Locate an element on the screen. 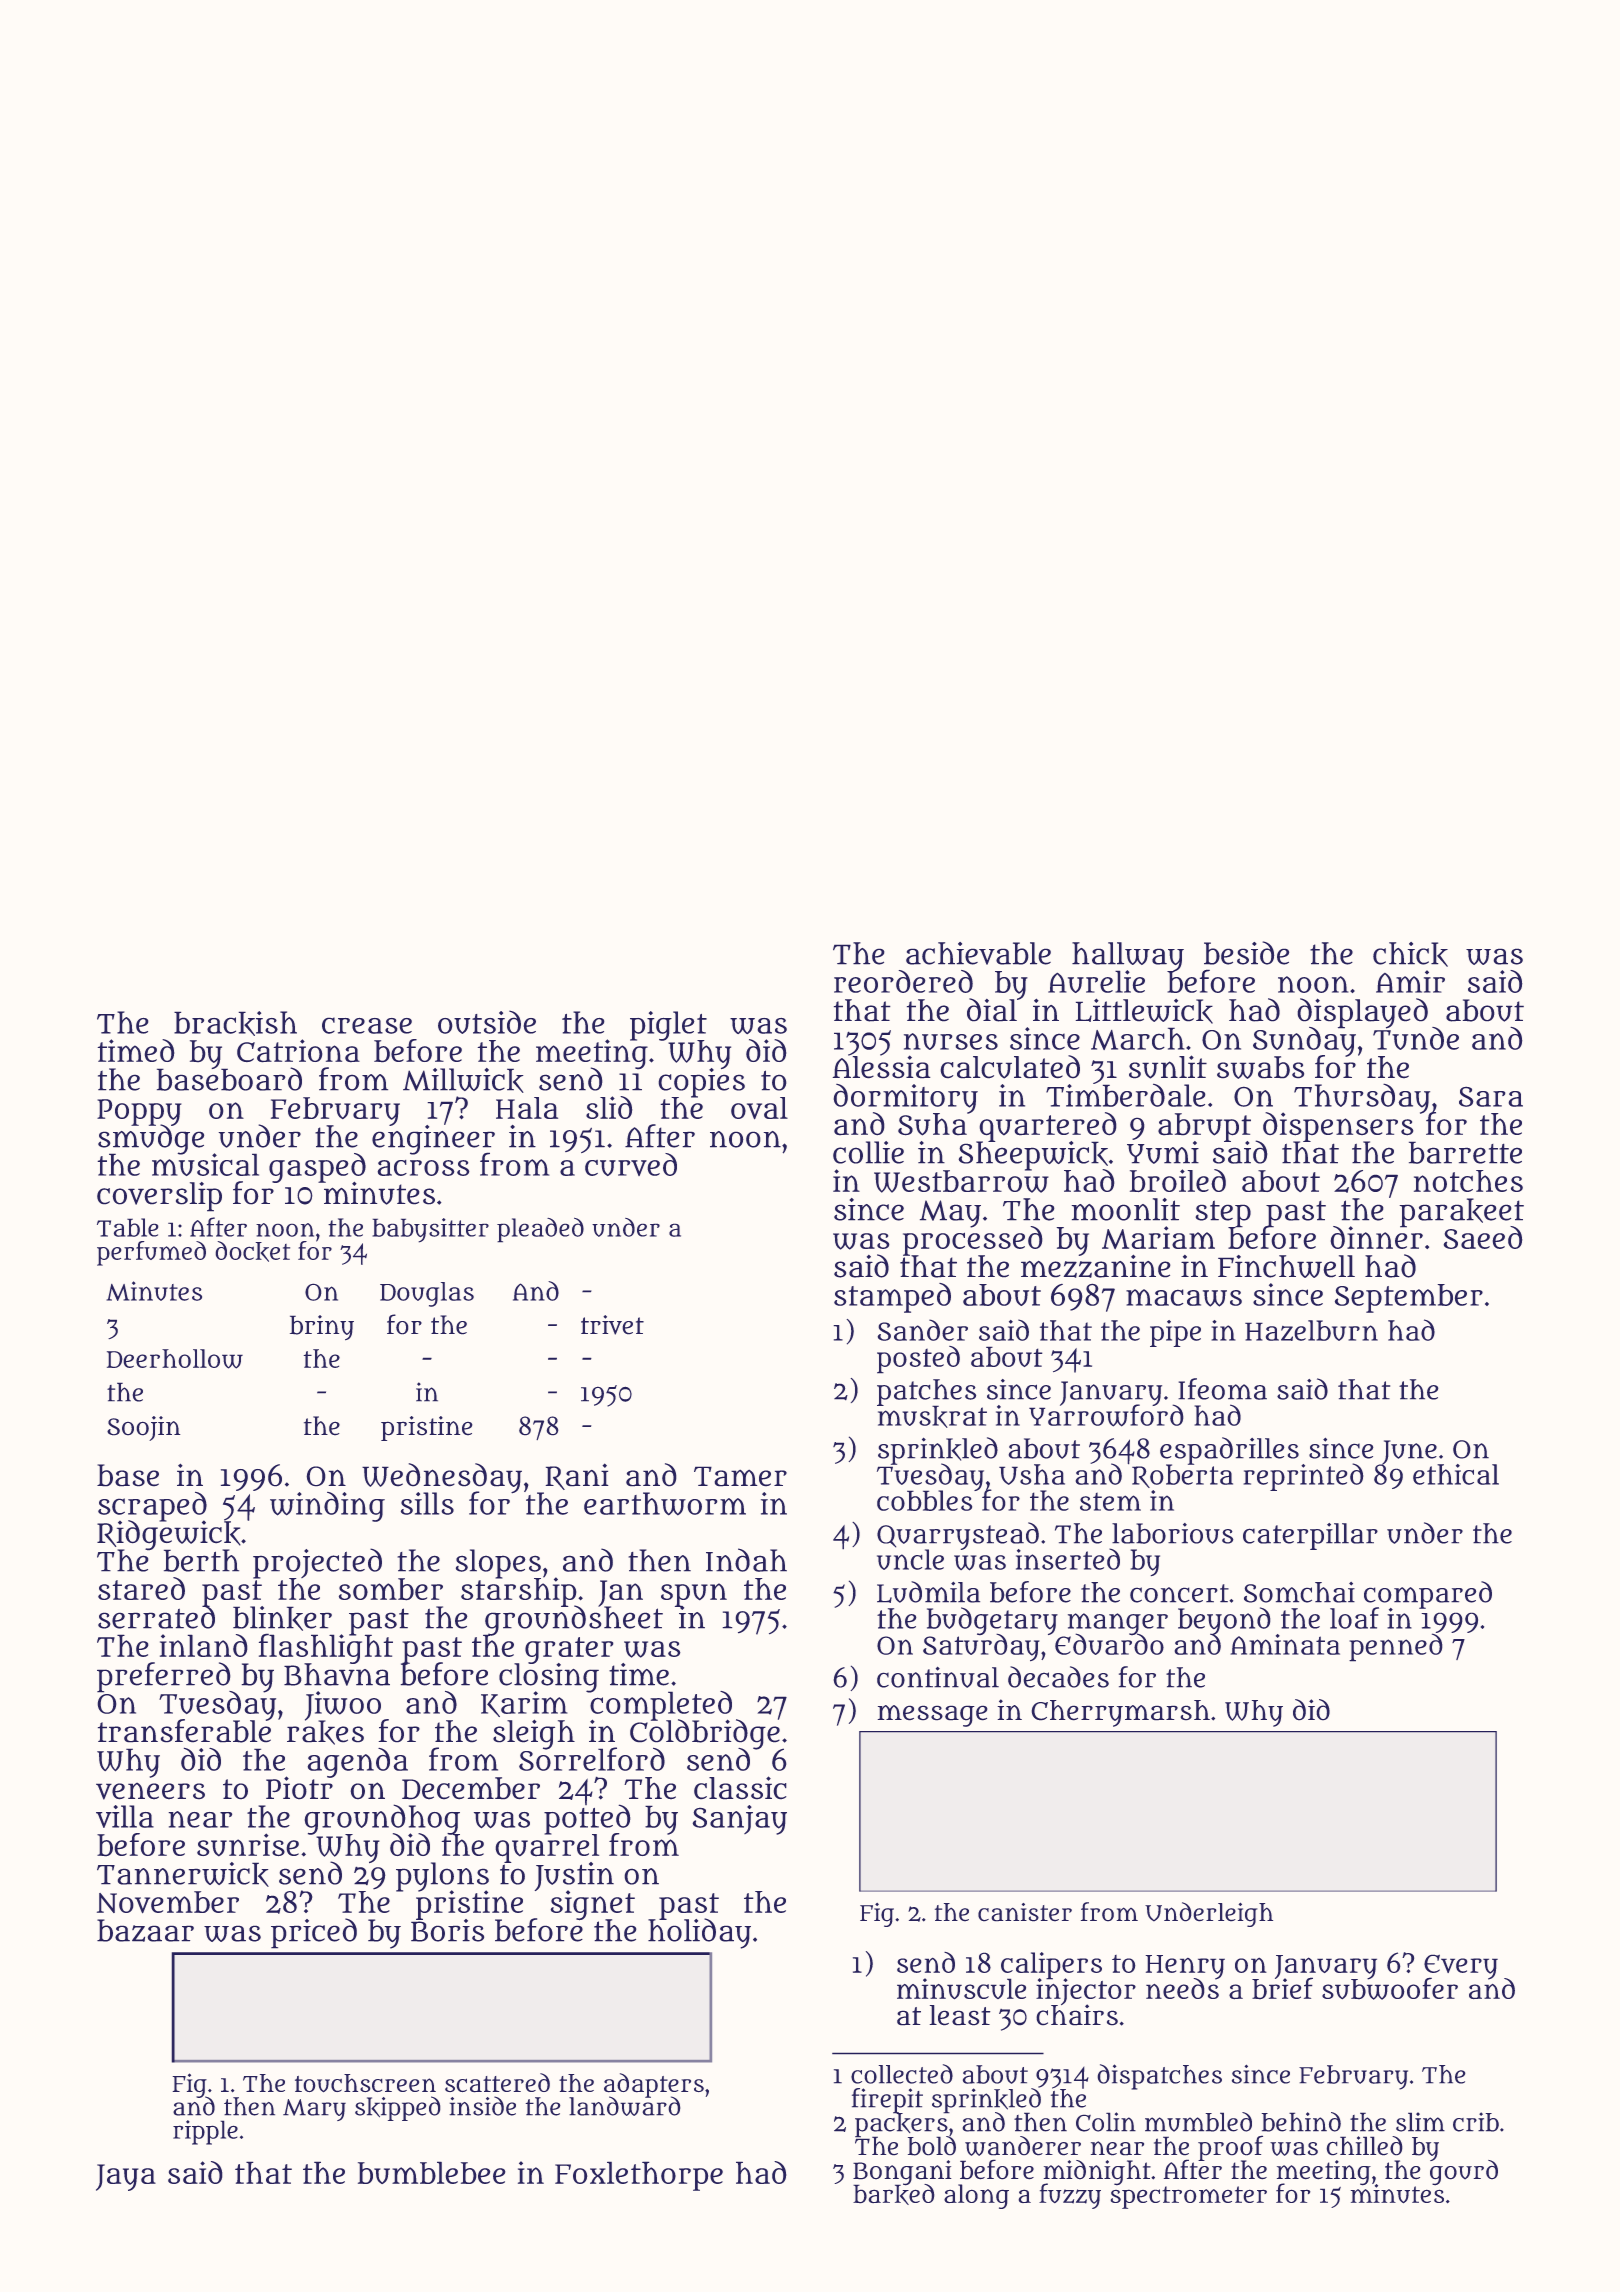  reprinted is located at coordinates (1303, 1477).
